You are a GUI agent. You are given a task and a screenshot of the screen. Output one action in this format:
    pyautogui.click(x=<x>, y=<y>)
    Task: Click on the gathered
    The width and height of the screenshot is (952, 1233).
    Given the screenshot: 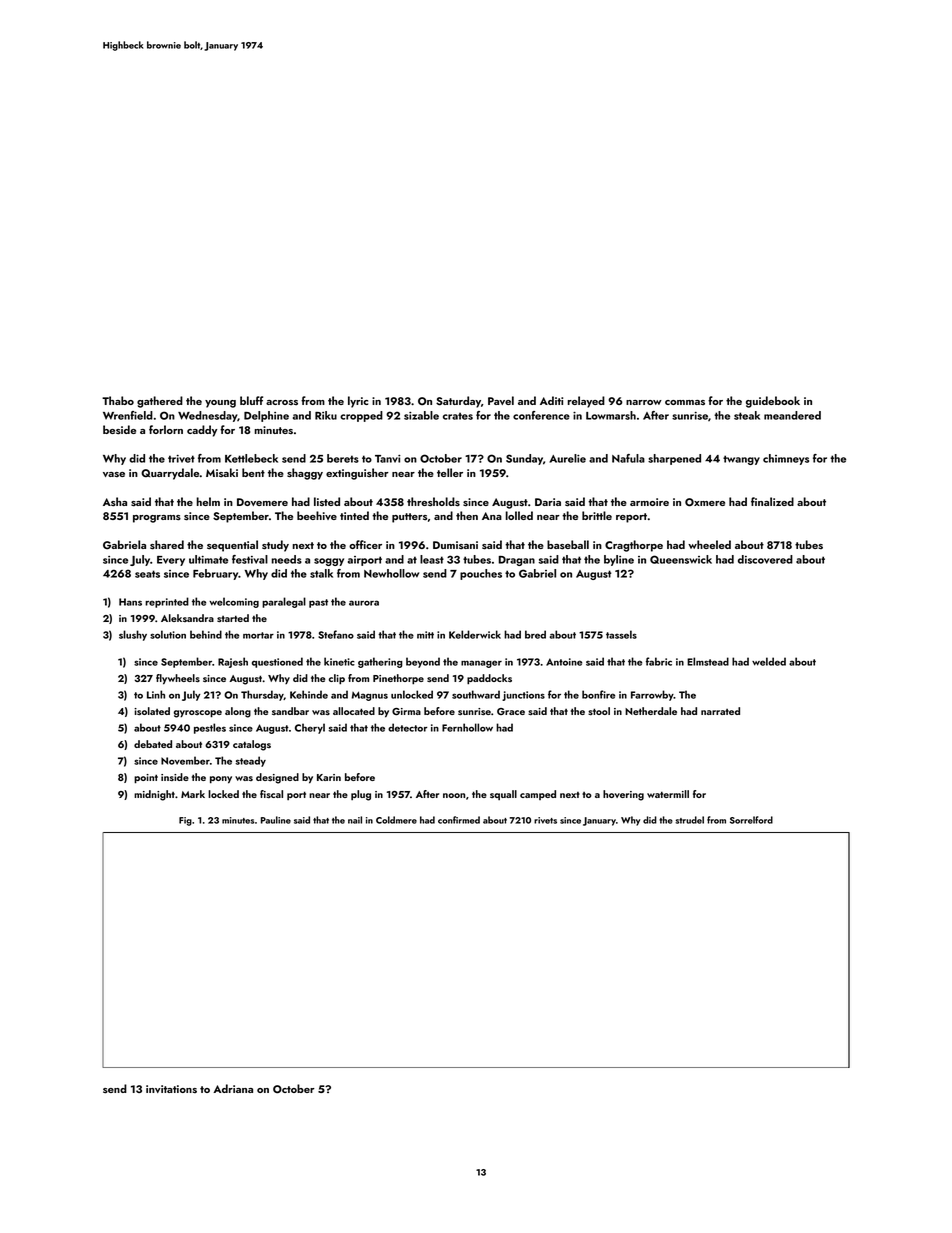 What is the action you would take?
    pyautogui.click(x=160, y=402)
